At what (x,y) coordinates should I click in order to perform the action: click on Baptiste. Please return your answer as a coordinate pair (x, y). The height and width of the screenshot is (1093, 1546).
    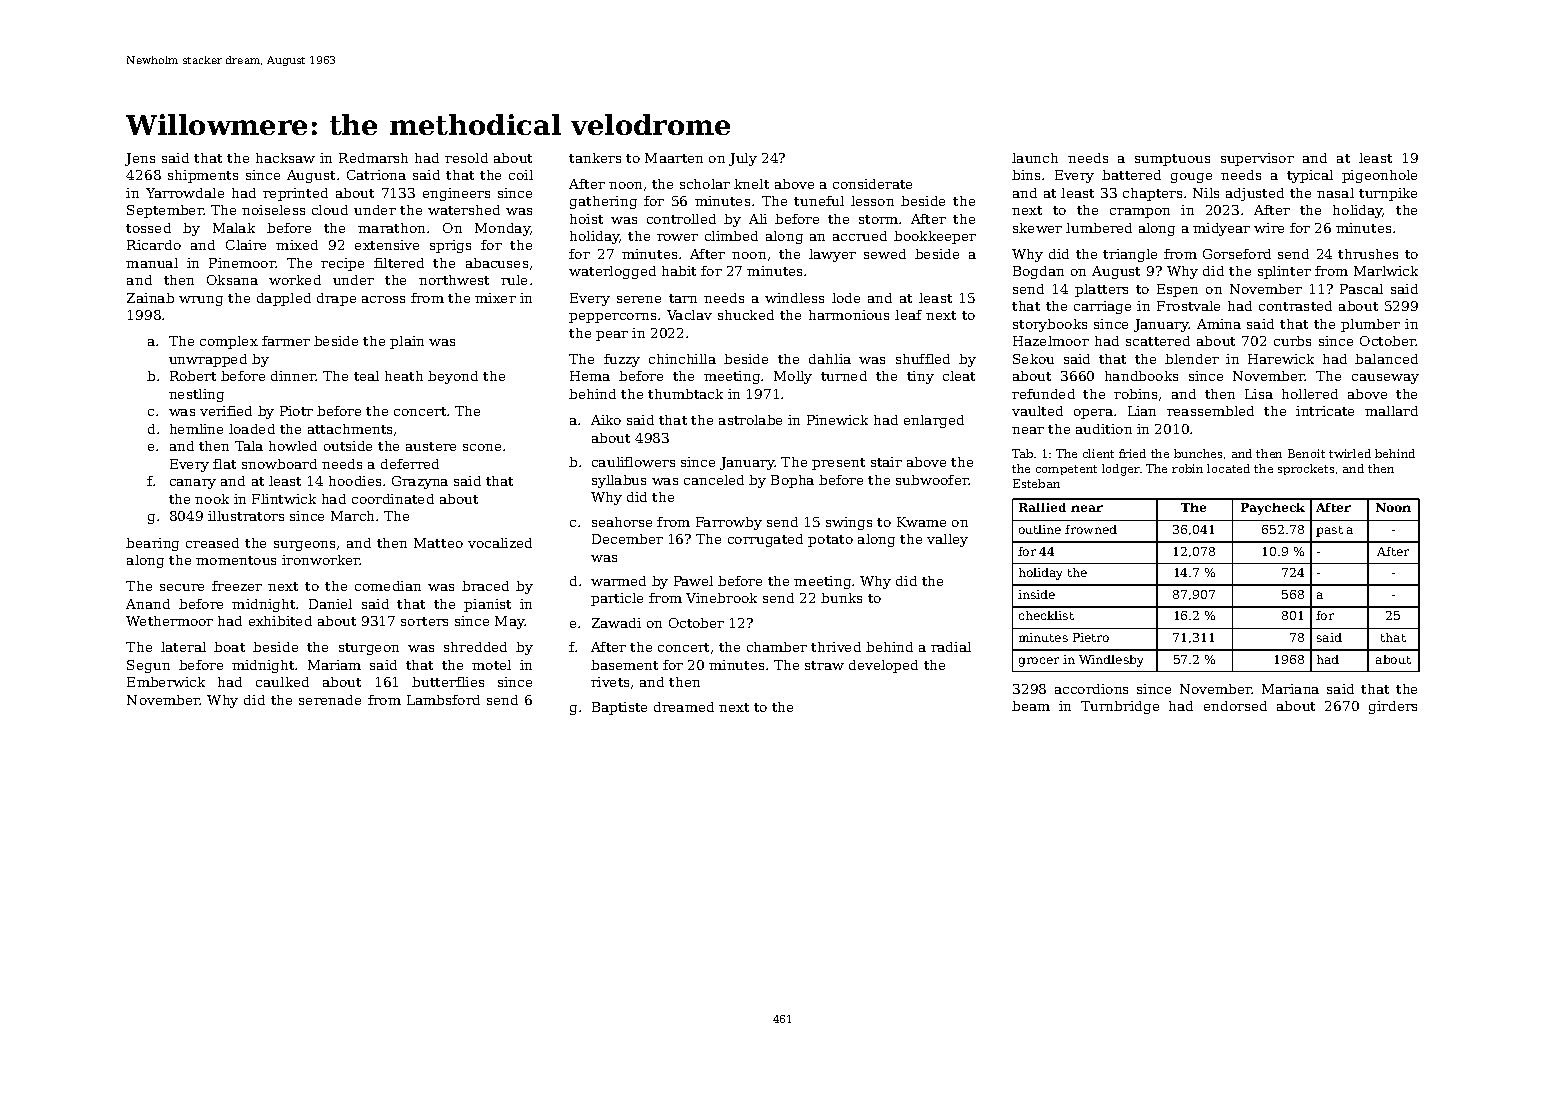
    Looking at the image, I should click on (619, 708).
